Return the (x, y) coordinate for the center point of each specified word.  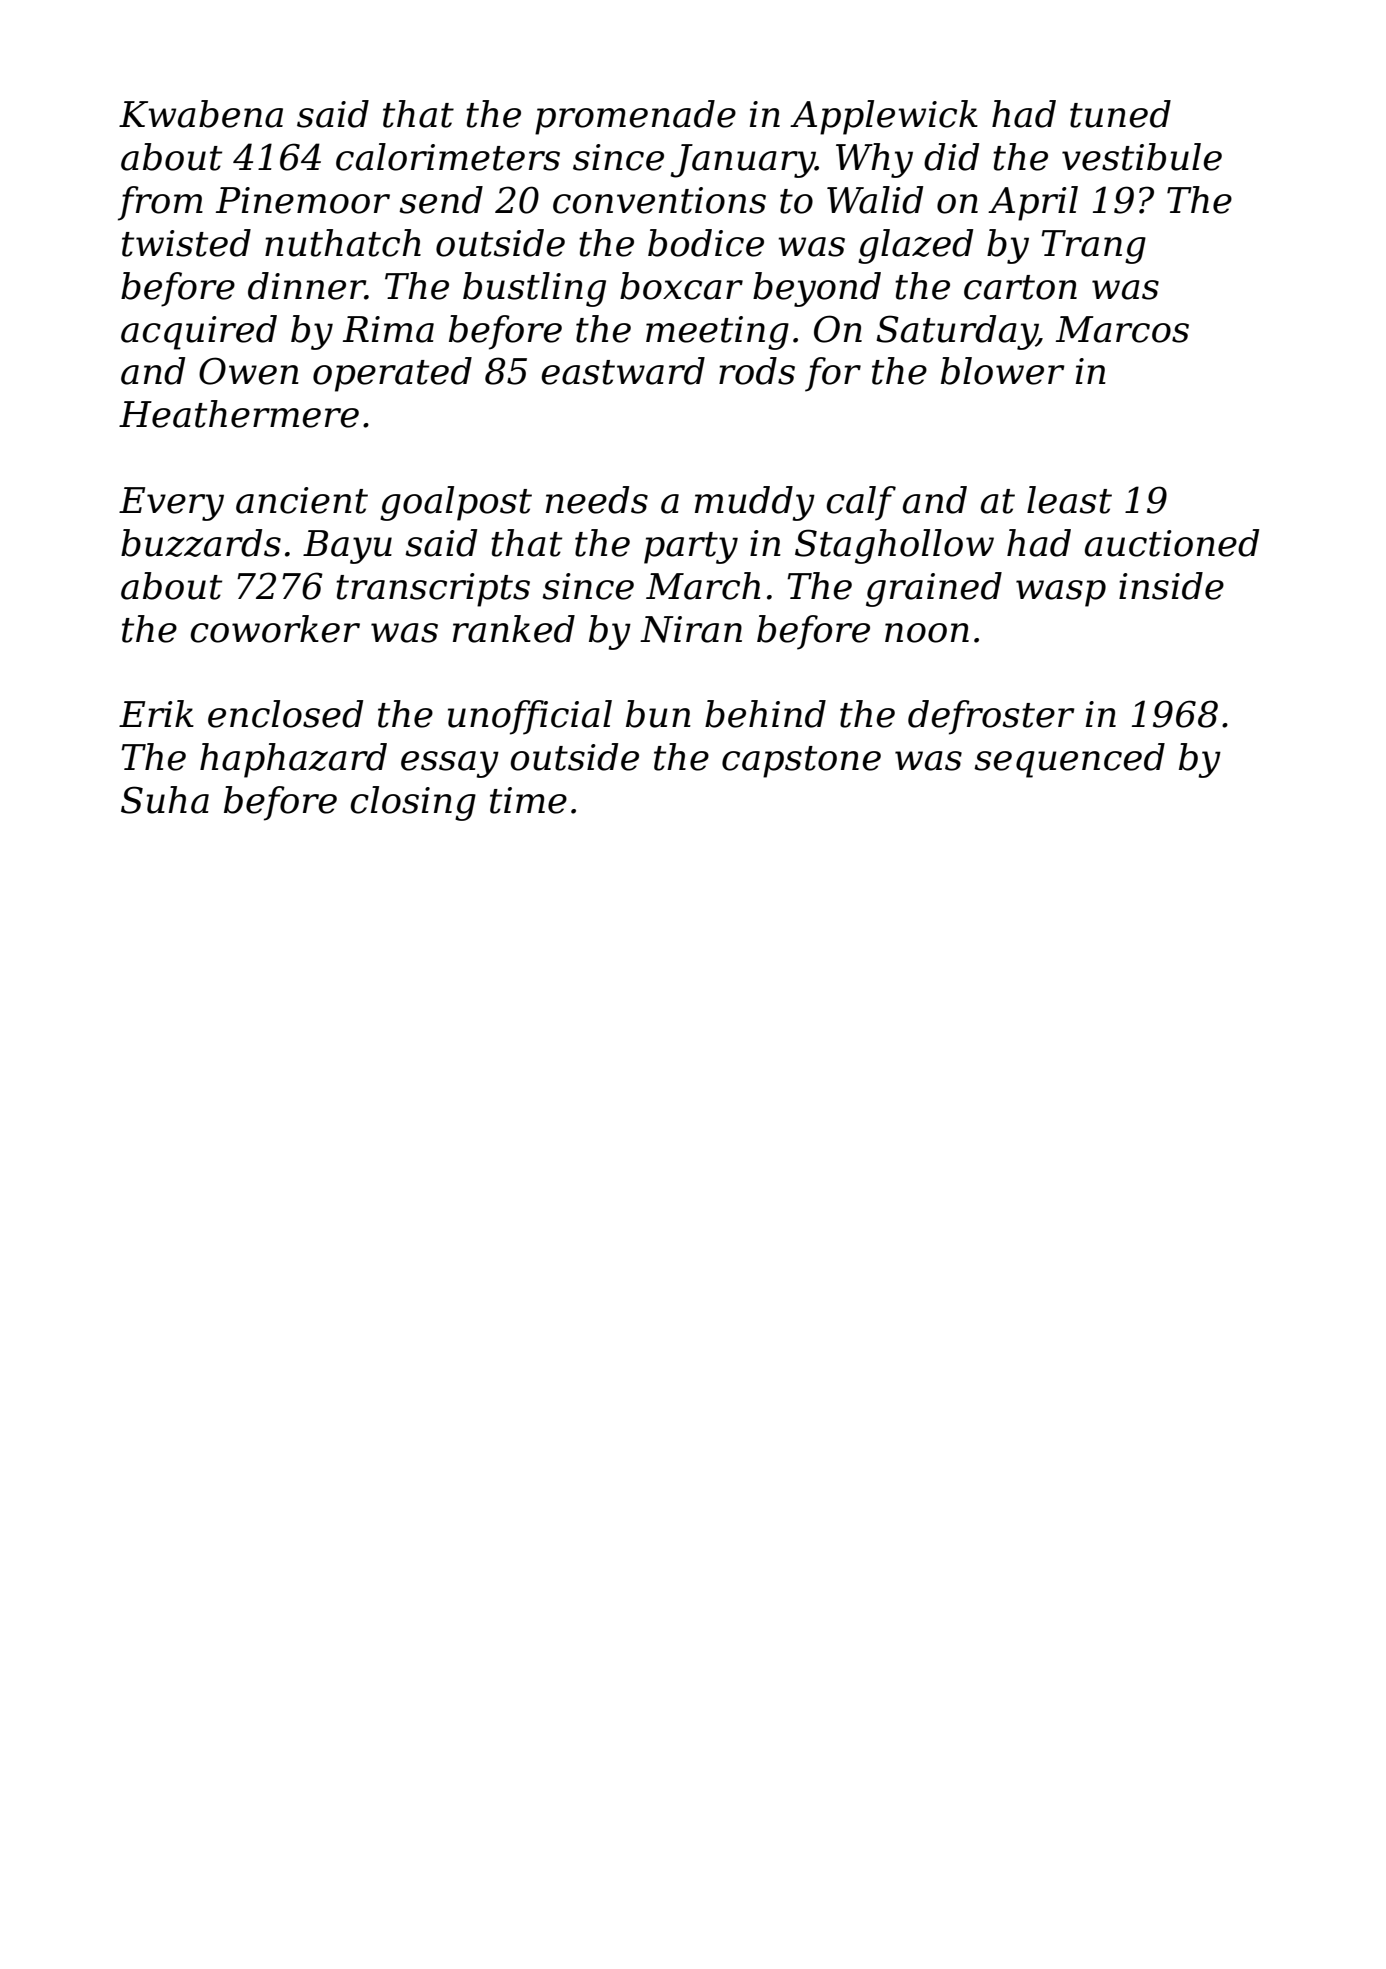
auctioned (1172, 543)
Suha (165, 800)
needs (597, 500)
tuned (1120, 114)
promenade (635, 117)
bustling (534, 289)
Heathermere (239, 414)
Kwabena (201, 114)
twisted (186, 243)
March (703, 586)
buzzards (201, 543)
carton (1020, 287)
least (1069, 500)
